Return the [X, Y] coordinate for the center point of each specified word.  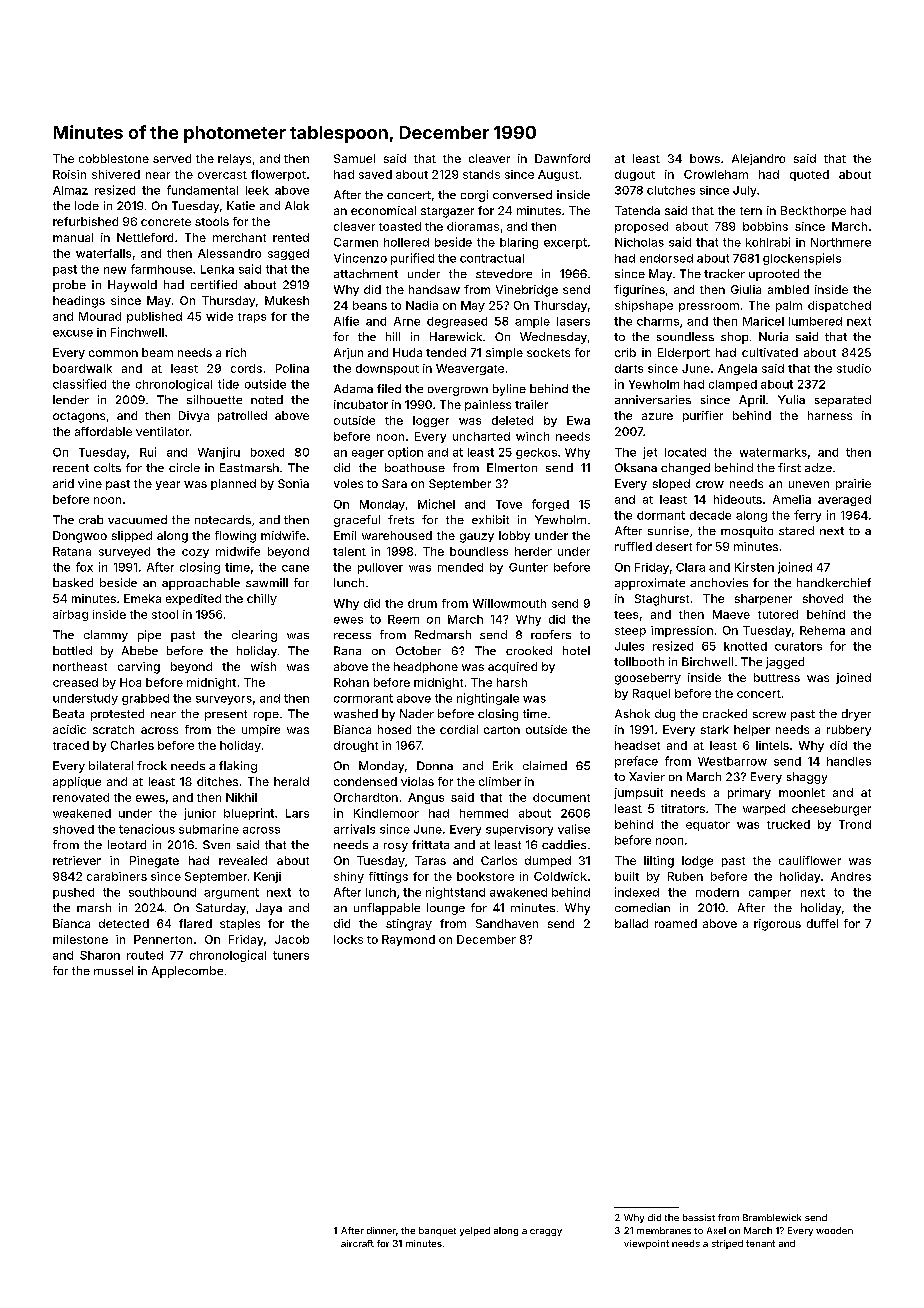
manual [73, 237]
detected [124, 923]
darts [629, 368]
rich [236, 352]
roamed [676, 923]
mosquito [747, 532]
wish [263, 666]
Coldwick [560, 876]
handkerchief [834, 582]
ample [532, 322]
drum [422, 603]
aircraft [357, 1243]
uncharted [481, 436]
